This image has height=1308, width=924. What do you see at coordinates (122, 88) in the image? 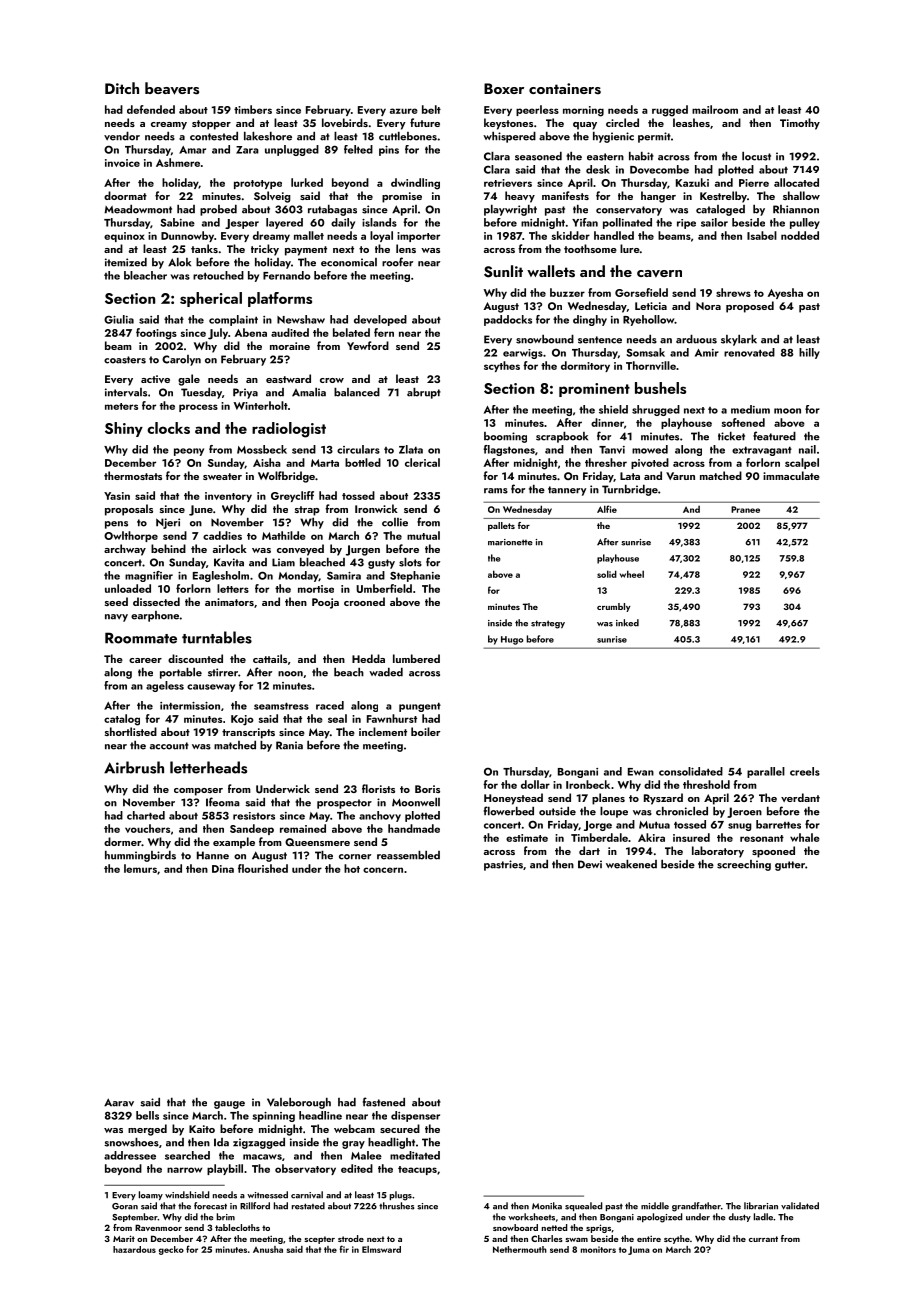
I see `Ditch` at bounding box center [122, 88].
